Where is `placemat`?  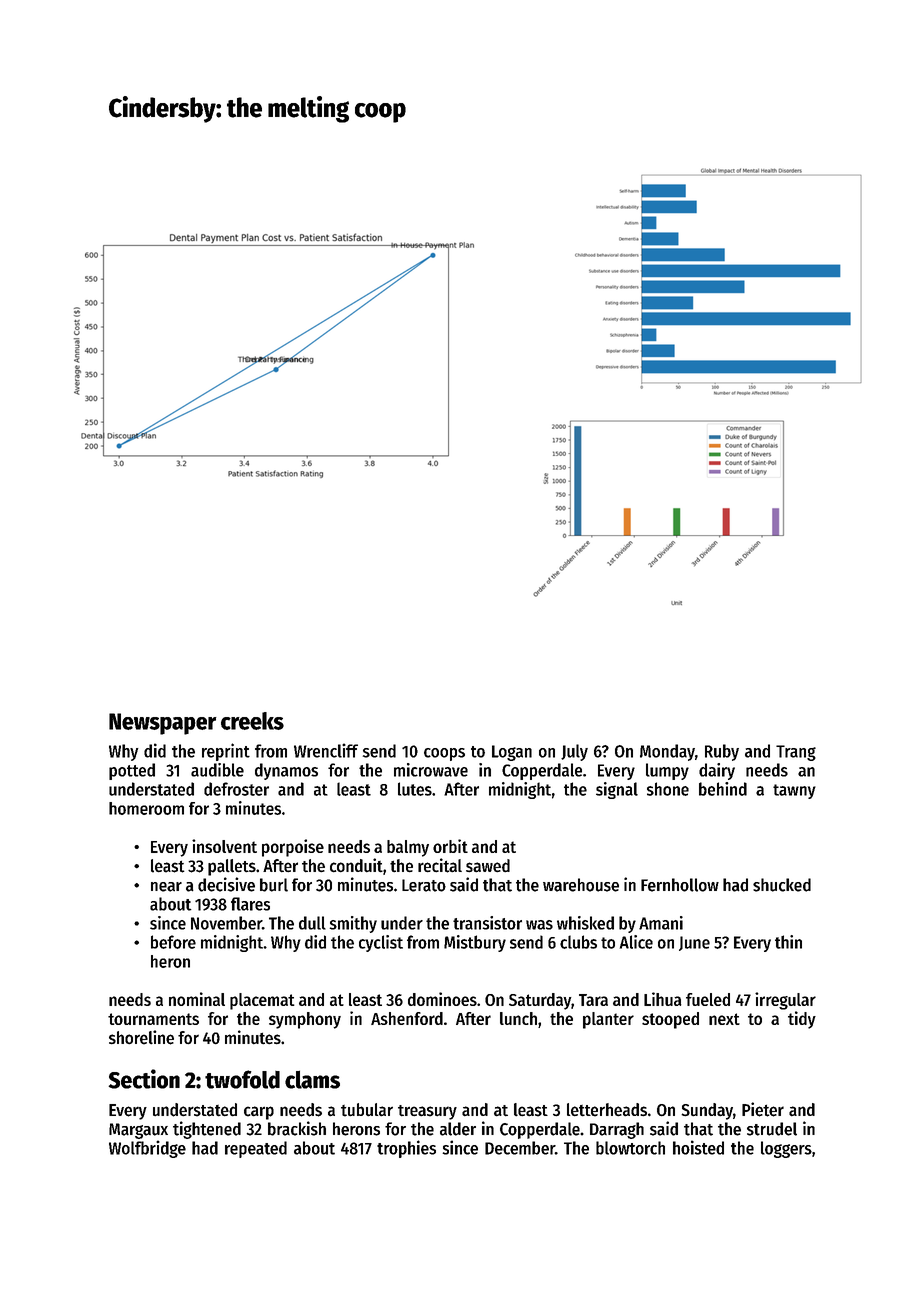
placemat is located at coordinates (262, 1001).
